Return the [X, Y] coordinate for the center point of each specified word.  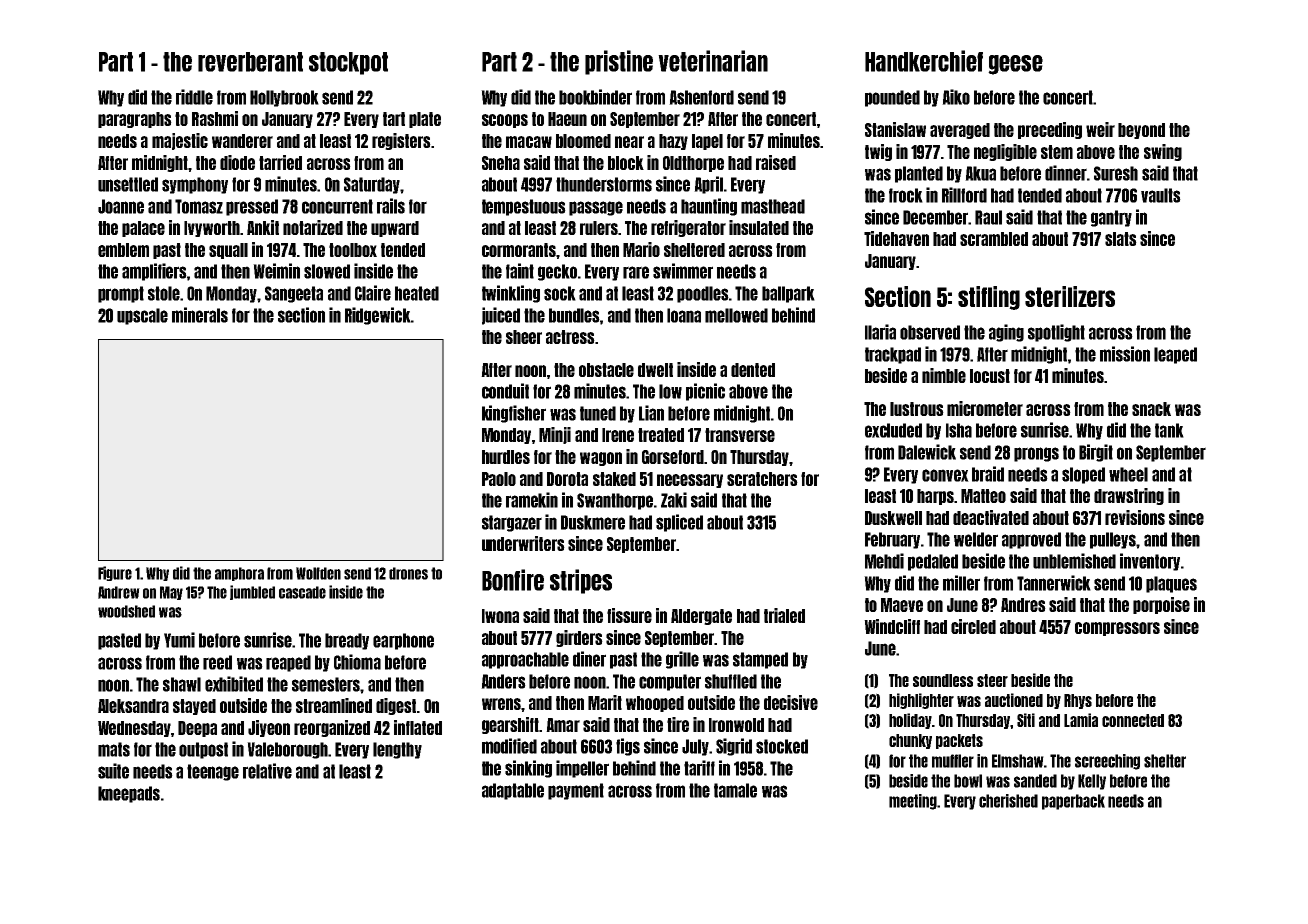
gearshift [510, 725]
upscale [142, 316]
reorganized [332, 728]
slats [1121, 239]
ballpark [788, 294]
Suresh [1116, 173]
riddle [194, 97]
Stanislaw [895, 129]
